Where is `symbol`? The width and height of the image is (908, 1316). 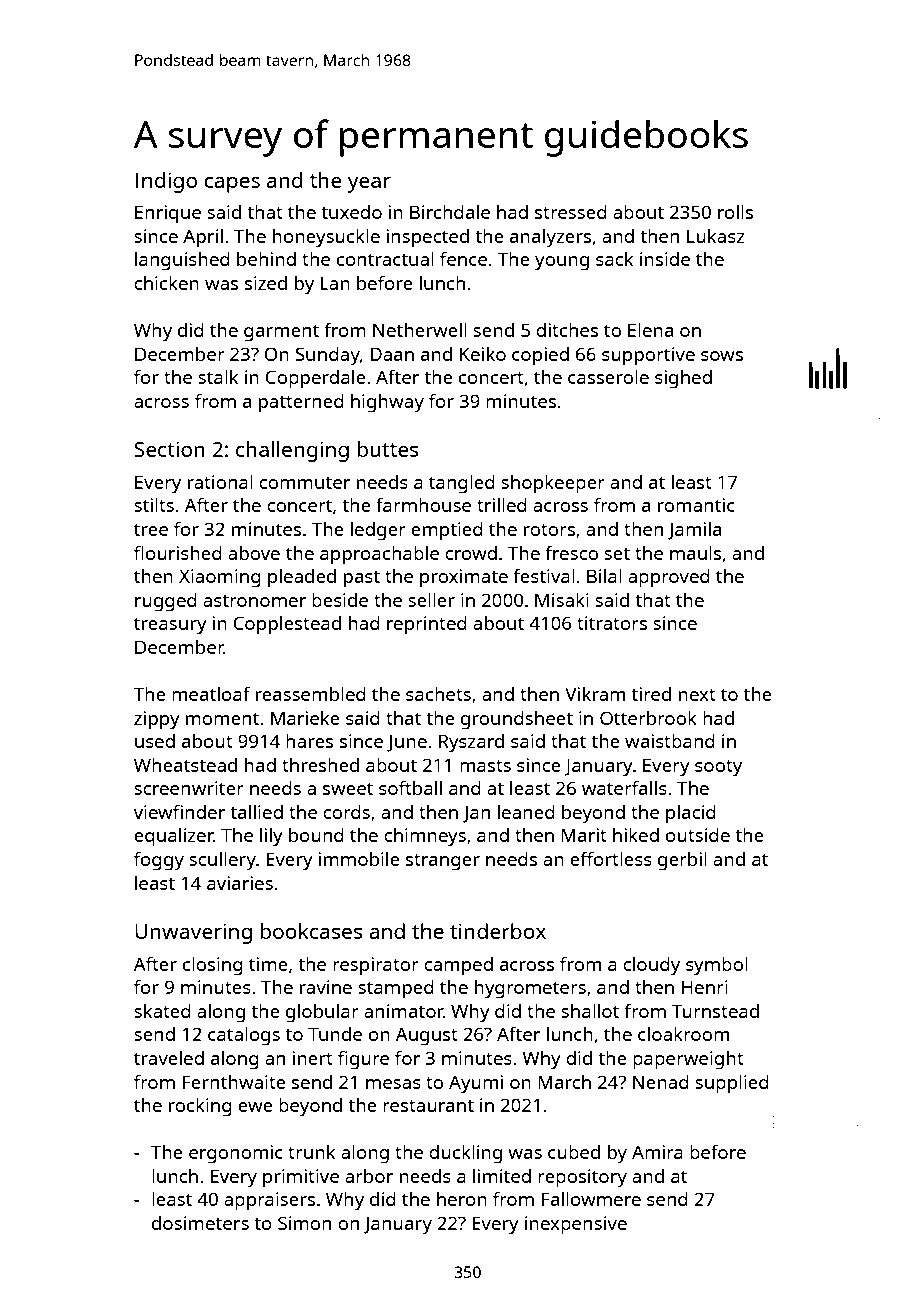 symbol is located at coordinates (717, 966).
